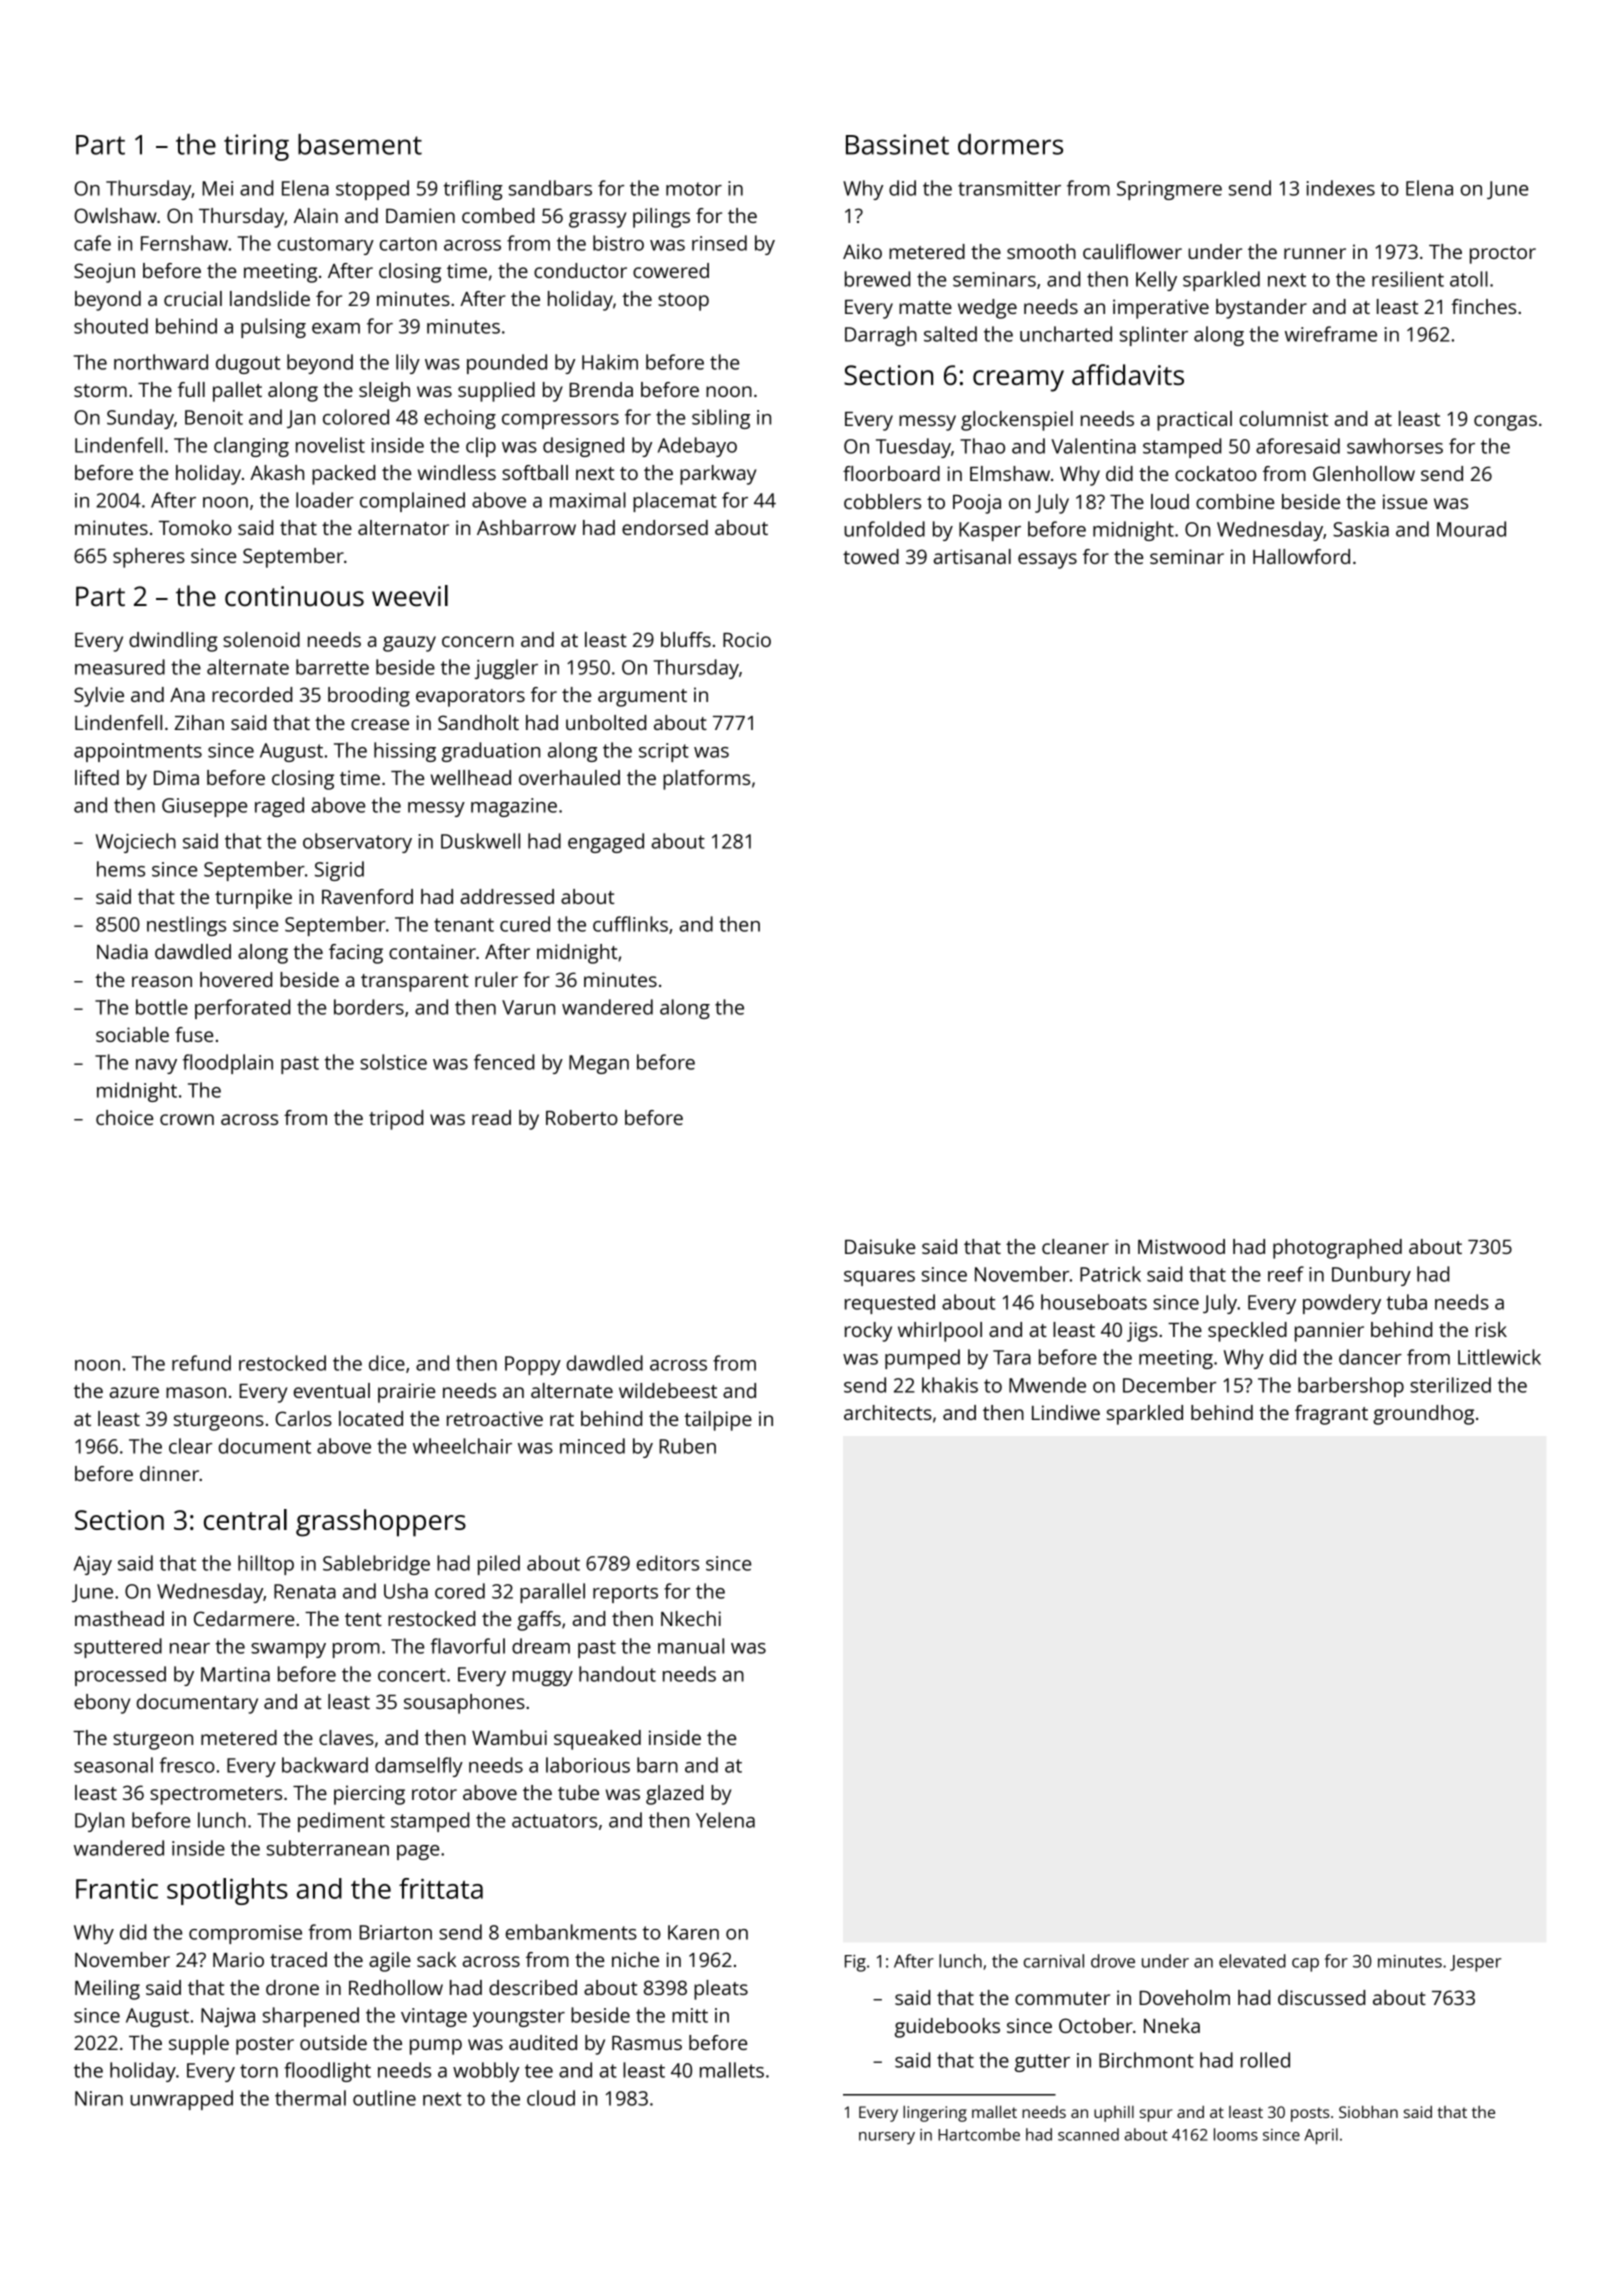 The height and width of the document is (2292, 1620). I want to click on wireframe, so click(1331, 334).
